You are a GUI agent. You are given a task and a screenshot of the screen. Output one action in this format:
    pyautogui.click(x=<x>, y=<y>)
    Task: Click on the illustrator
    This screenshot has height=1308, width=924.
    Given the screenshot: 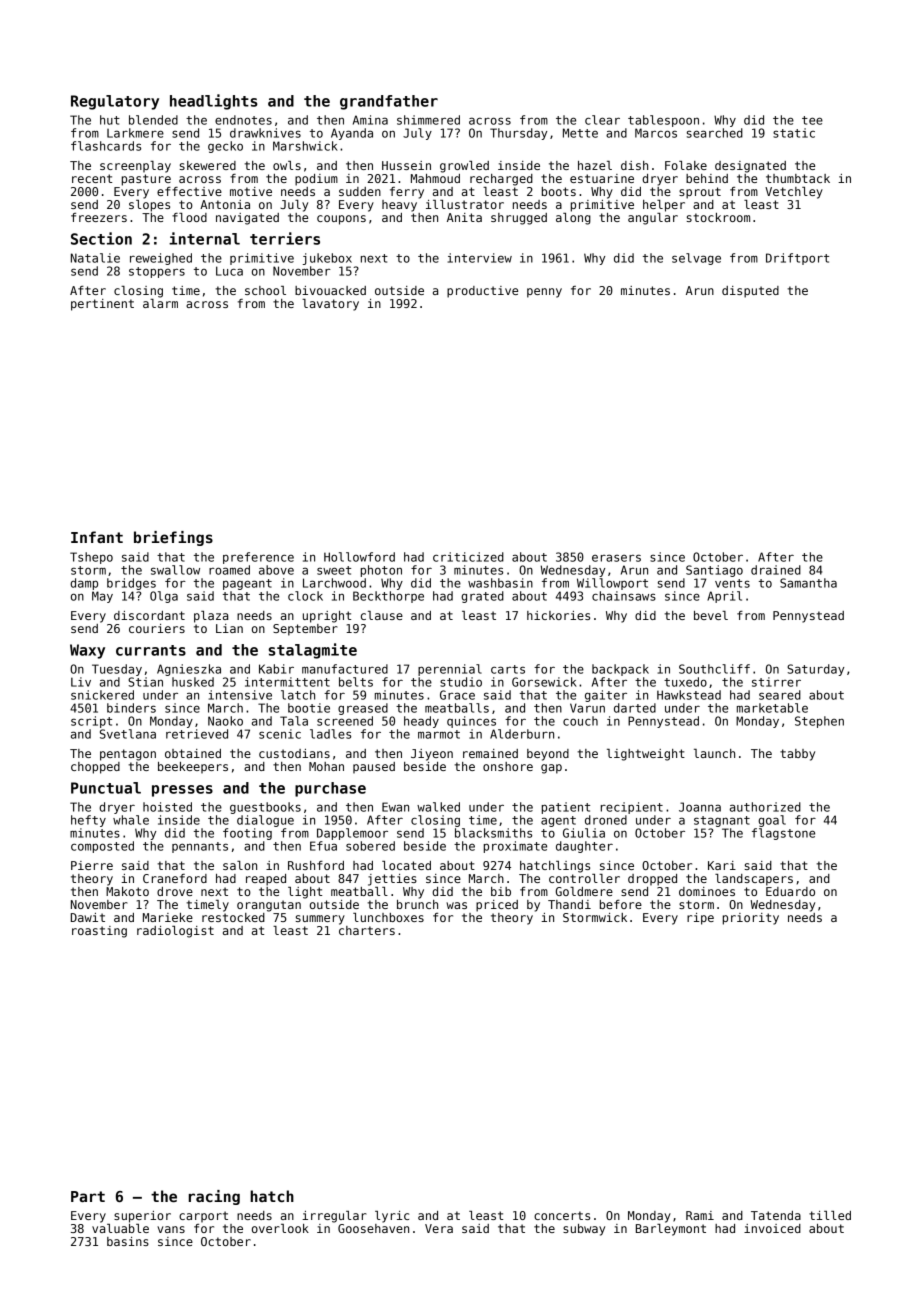 What is the action you would take?
    pyautogui.click(x=465, y=204)
